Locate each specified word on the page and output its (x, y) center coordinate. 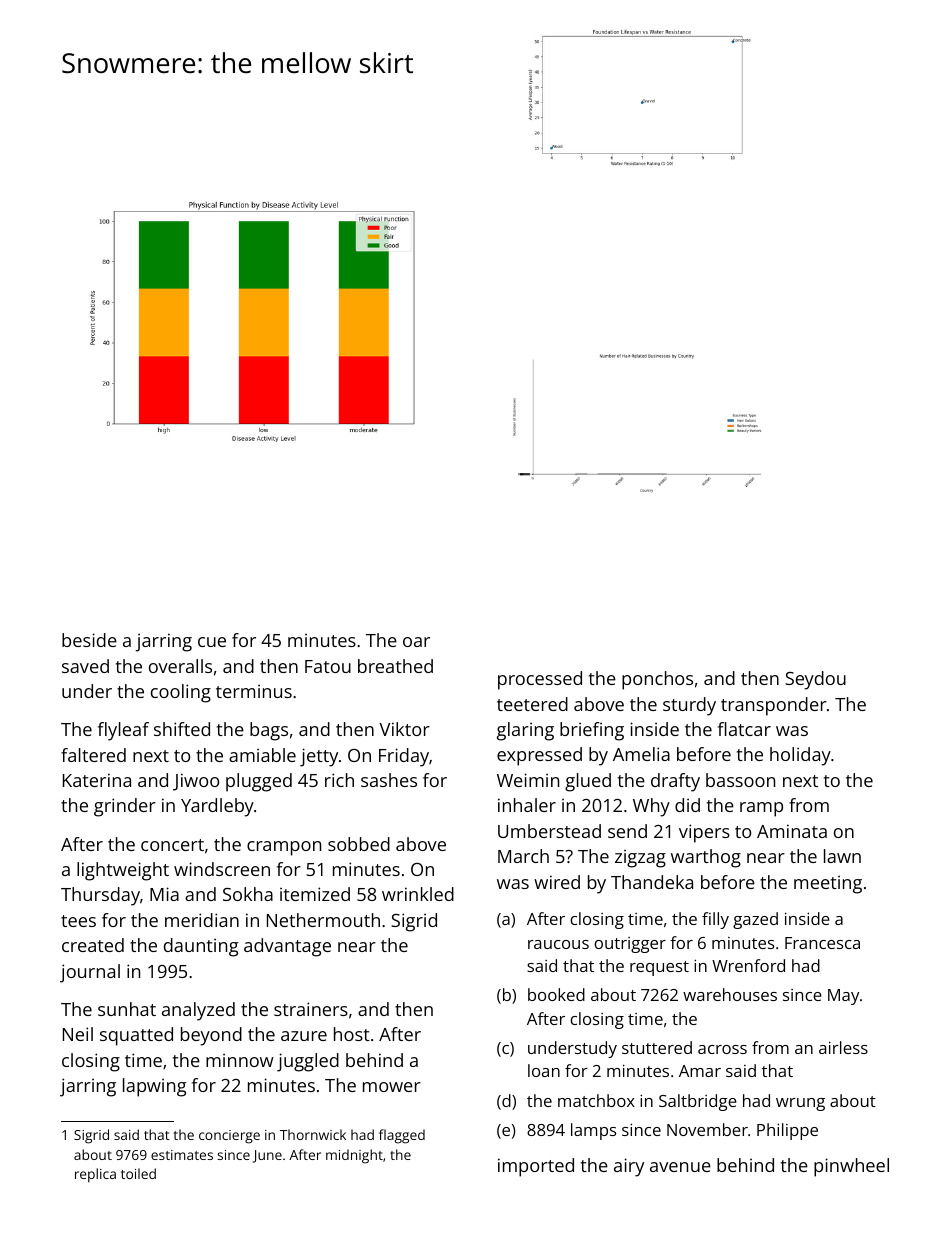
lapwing (154, 1087)
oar (416, 642)
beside (89, 640)
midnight (354, 1156)
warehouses (730, 994)
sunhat (127, 1009)
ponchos (657, 680)
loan (544, 1070)
